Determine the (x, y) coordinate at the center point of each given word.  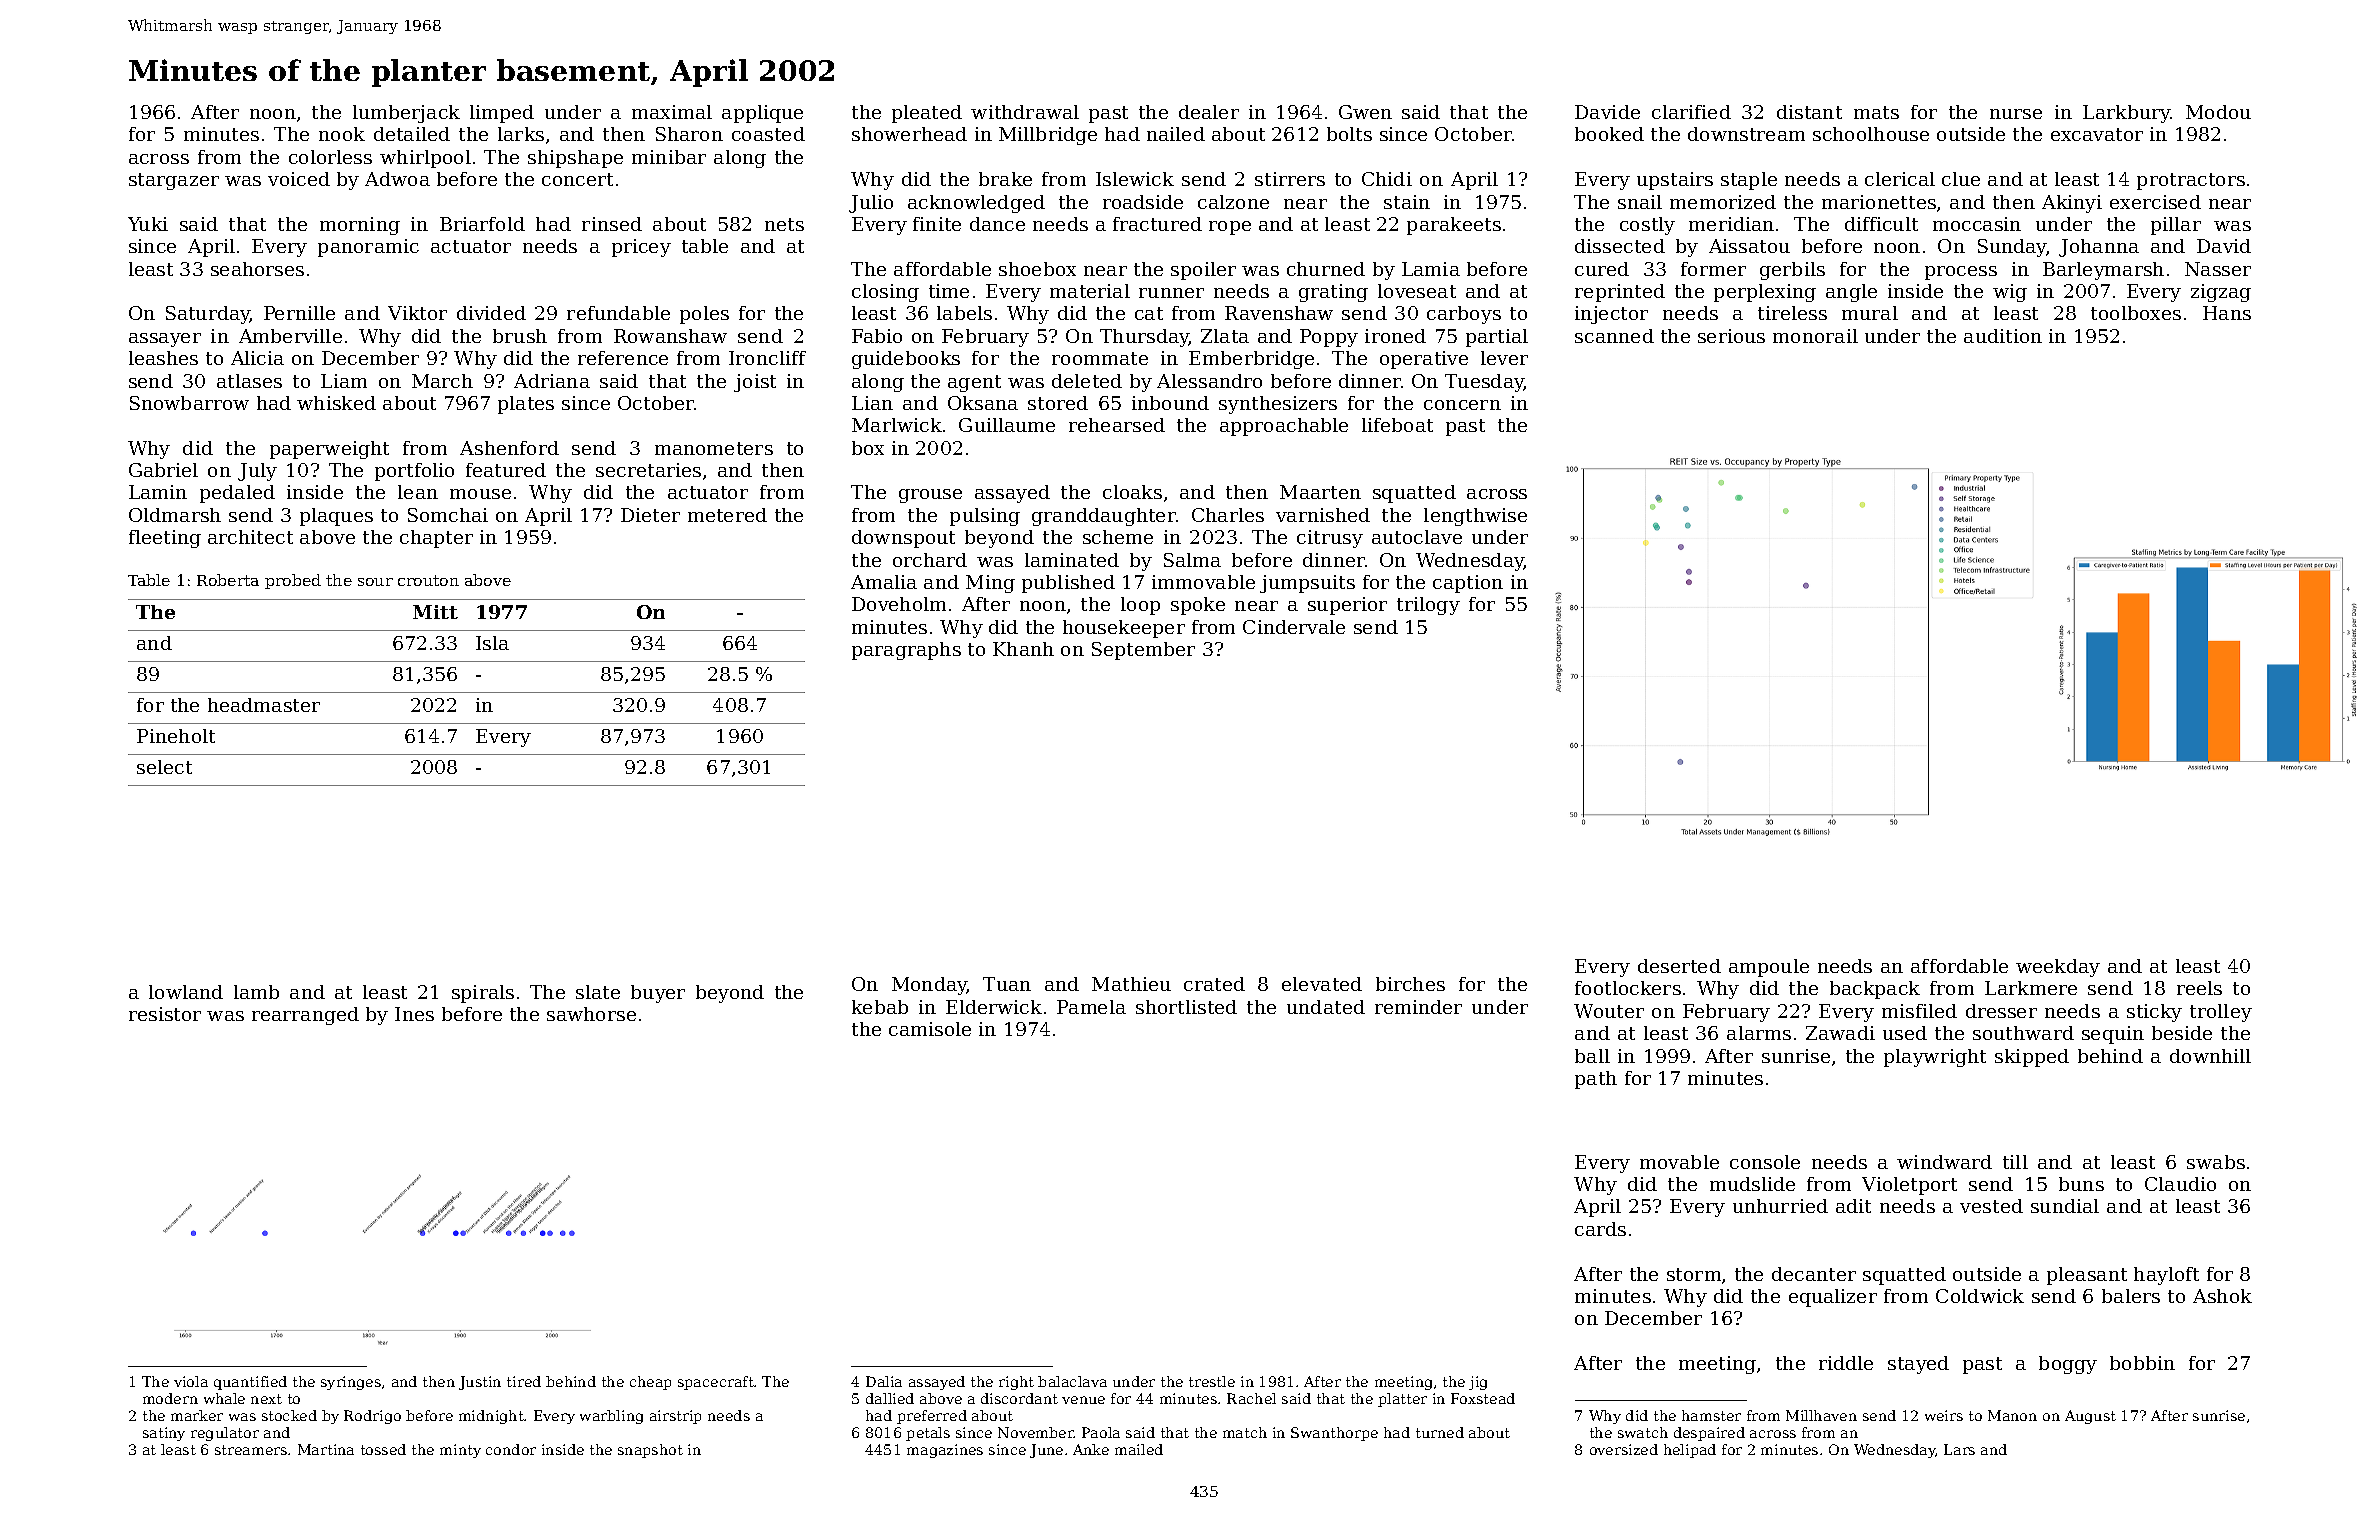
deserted (1679, 966)
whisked (336, 403)
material (1090, 291)
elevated (1322, 984)
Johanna (2099, 248)
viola (191, 1381)
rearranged (305, 1016)
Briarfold (482, 224)
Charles (1228, 515)
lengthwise (1475, 517)
